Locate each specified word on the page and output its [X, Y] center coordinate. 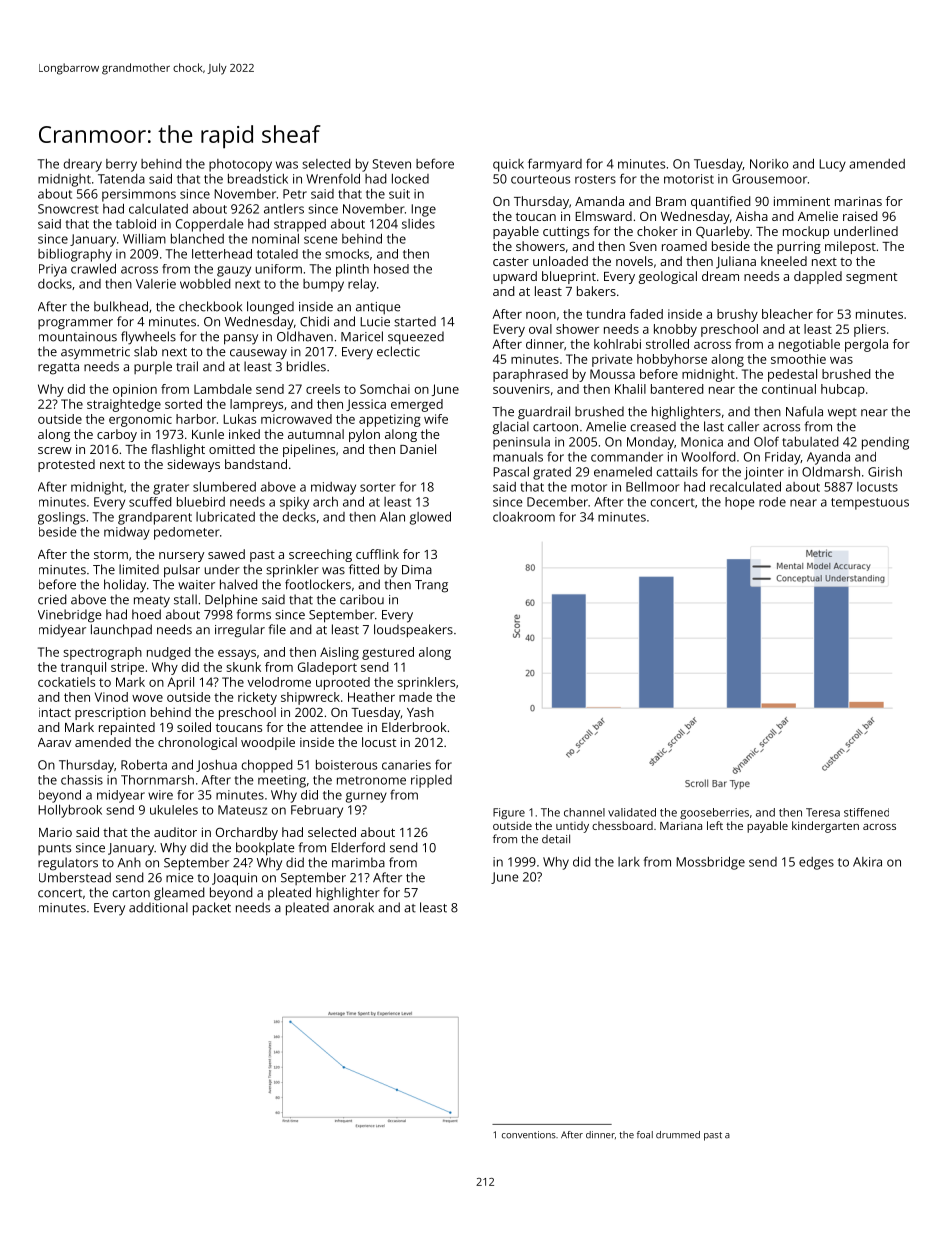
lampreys [256, 405]
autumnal [316, 434]
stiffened [866, 812]
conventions [529, 1135]
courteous [540, 179]
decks [299, 517]
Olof [766, 441]
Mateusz [242, 810]
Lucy [832, 165]
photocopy [240, 165]
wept [842, 413]
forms [254, 614]
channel [584, 812]
